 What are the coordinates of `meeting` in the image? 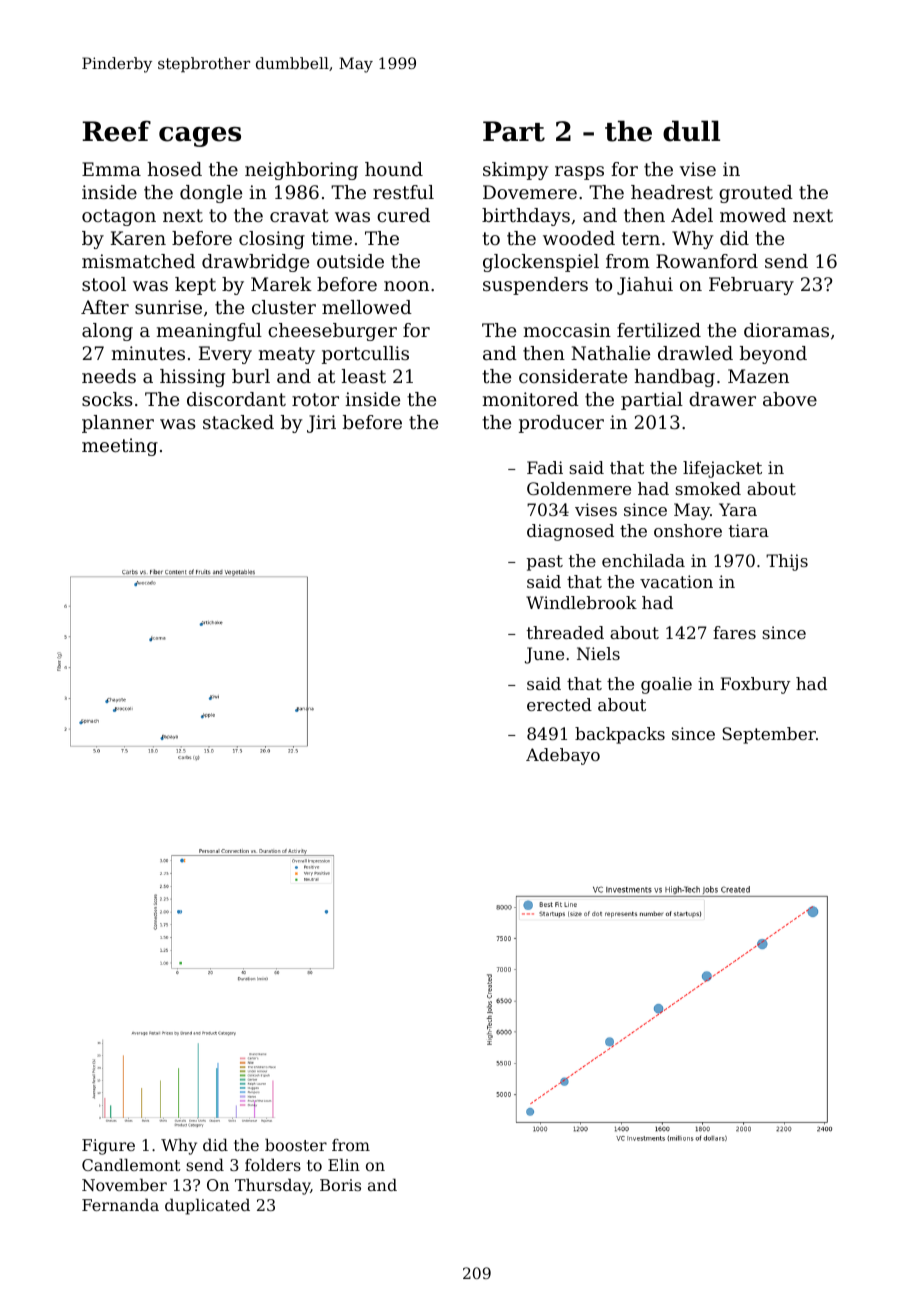 It's located at (120, 447).
